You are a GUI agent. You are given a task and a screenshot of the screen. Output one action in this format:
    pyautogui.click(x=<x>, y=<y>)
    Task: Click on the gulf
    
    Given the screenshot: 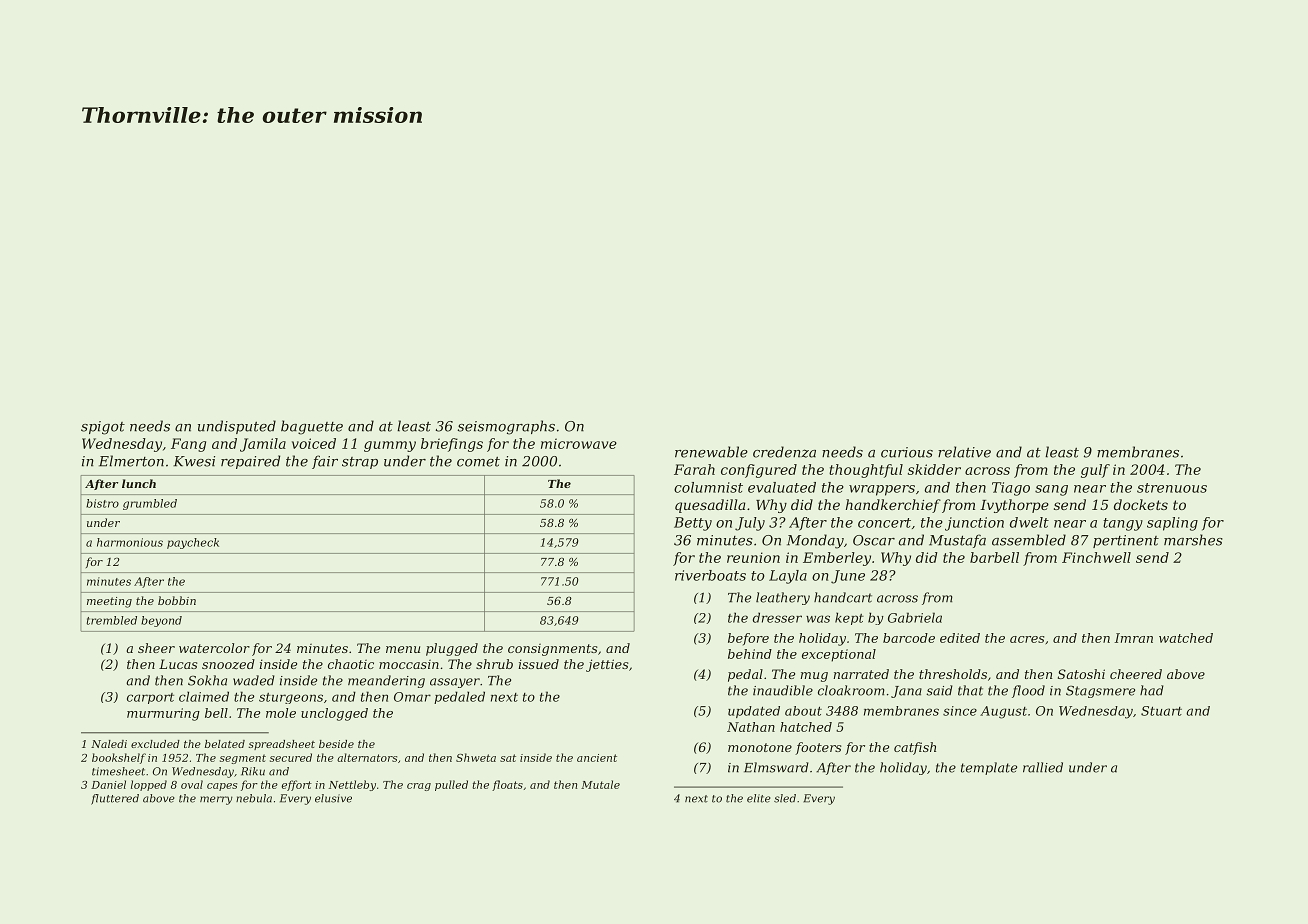 What is the action you would take?
    pyautogui.click(x=1095, y=471)
